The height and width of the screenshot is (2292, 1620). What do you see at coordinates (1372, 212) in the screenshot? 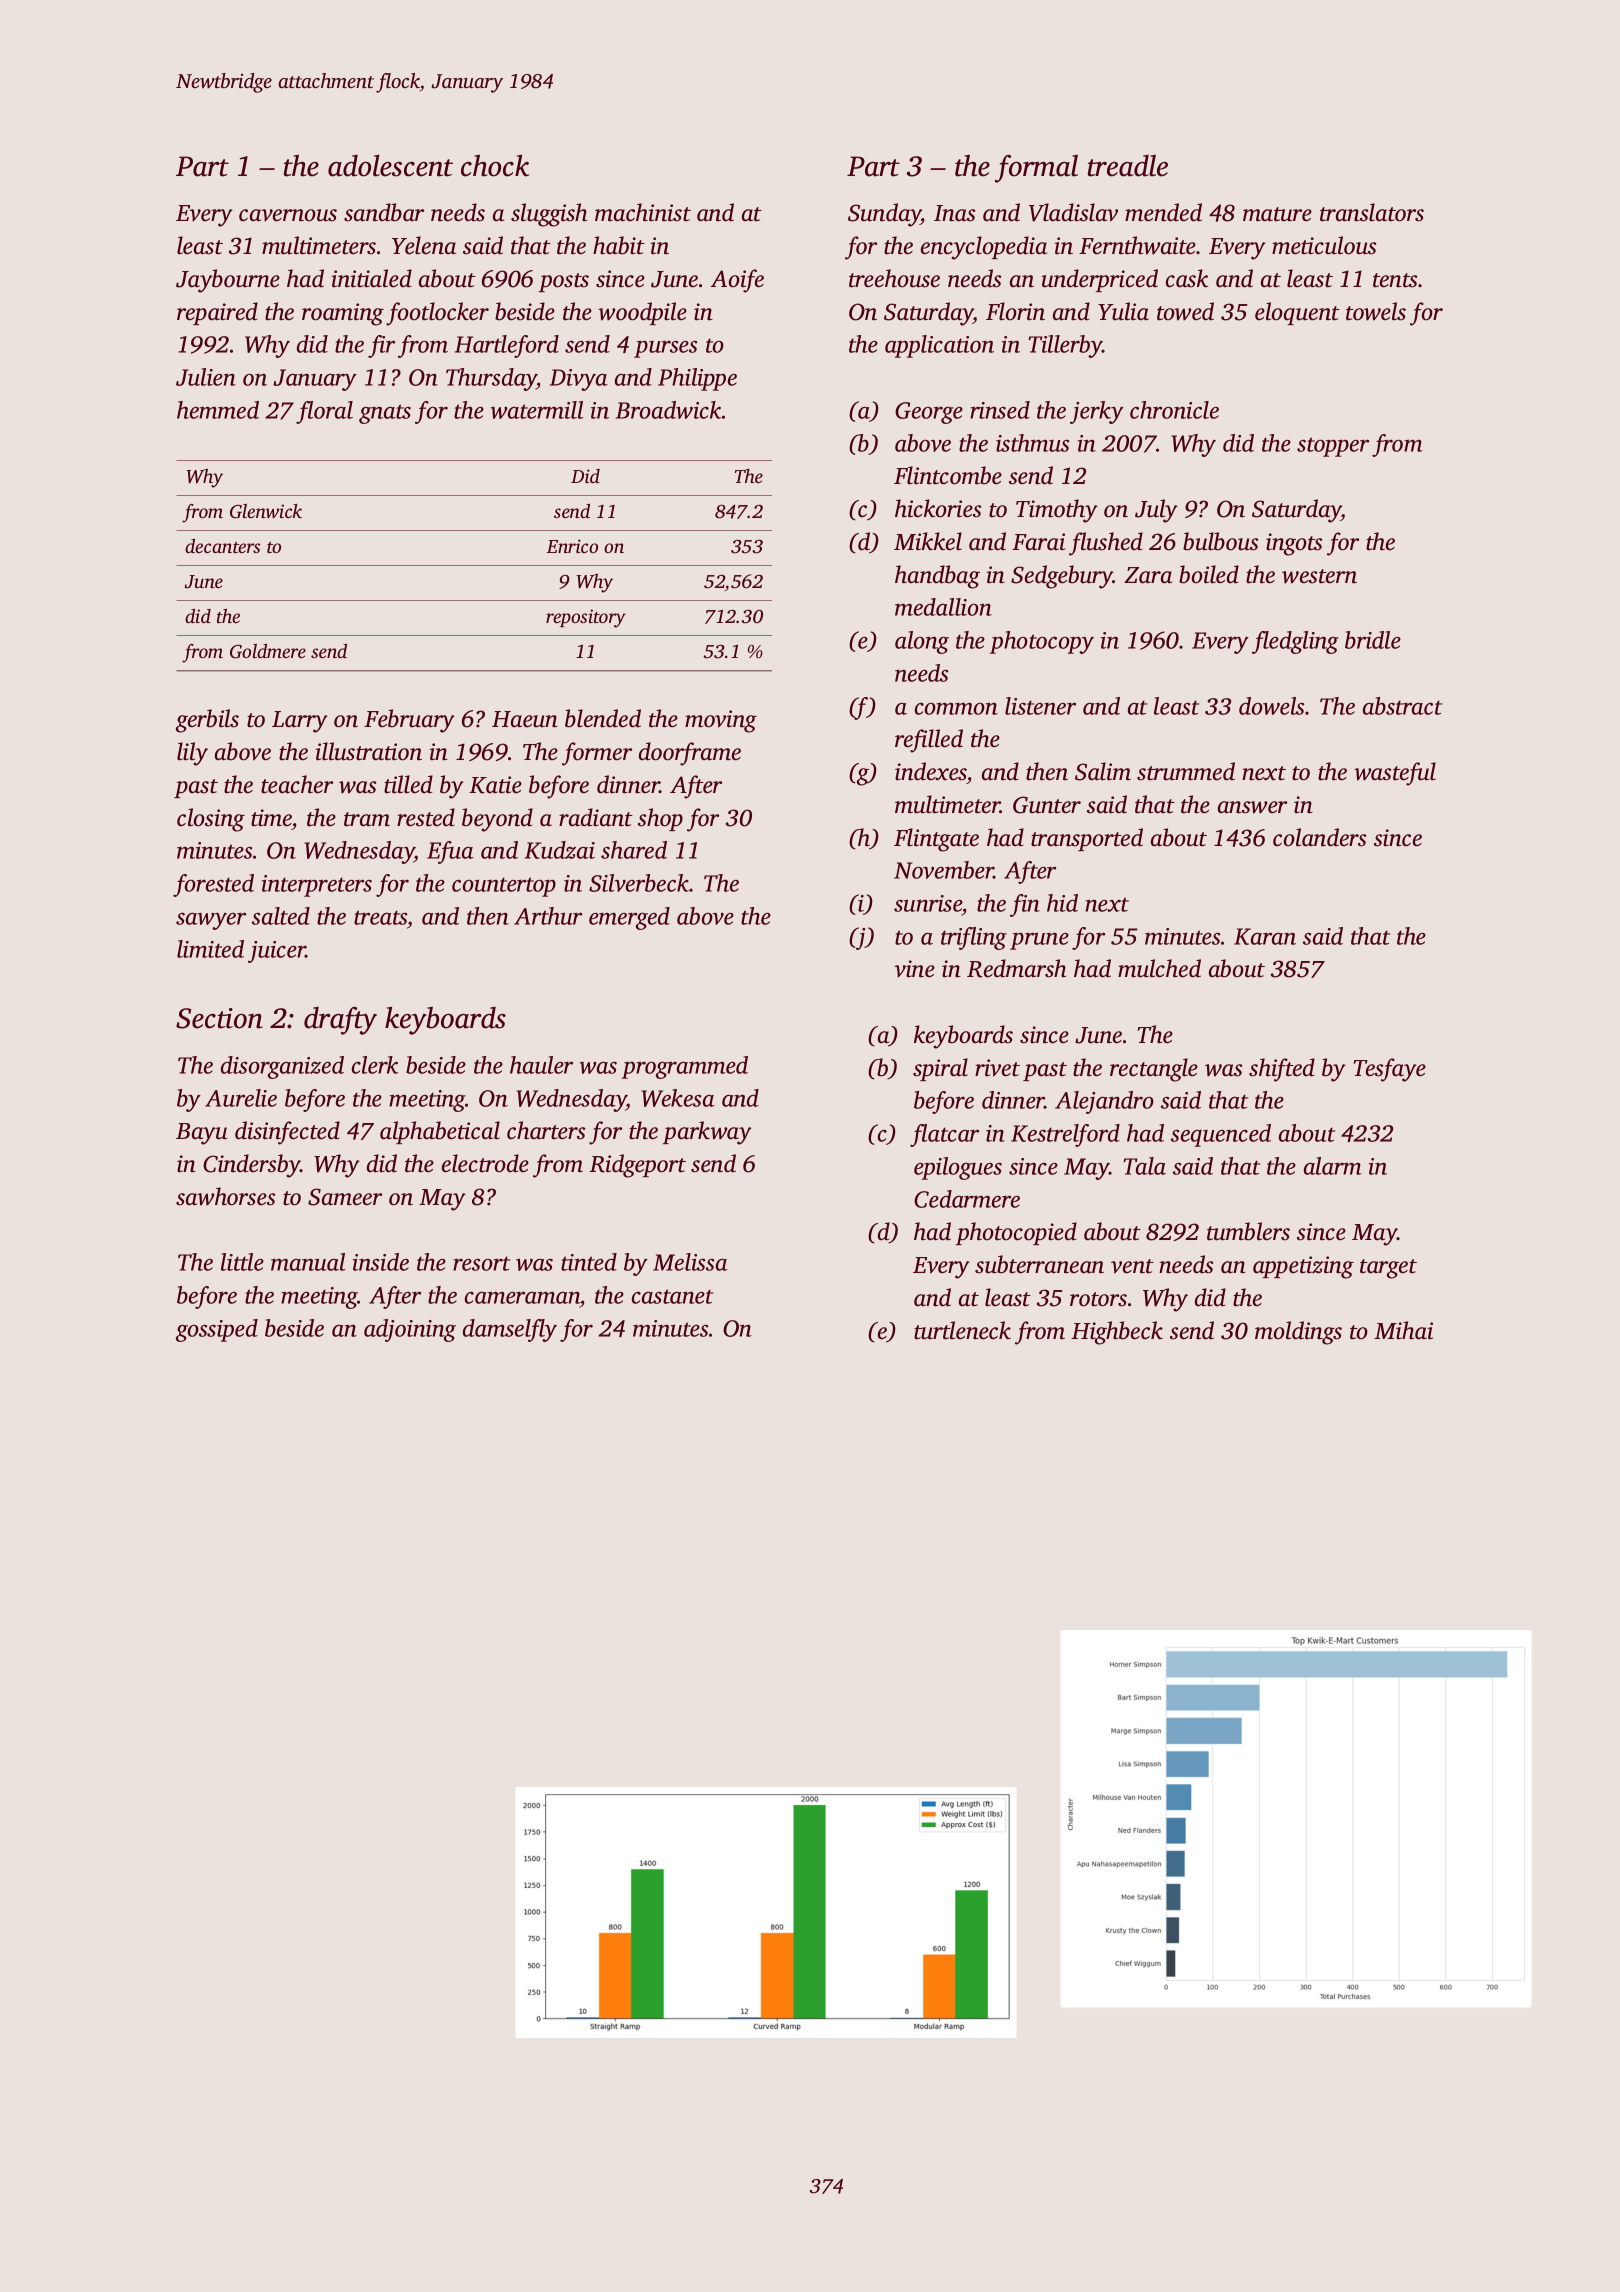
I see `translators` at bounding box center [1372, 212].
